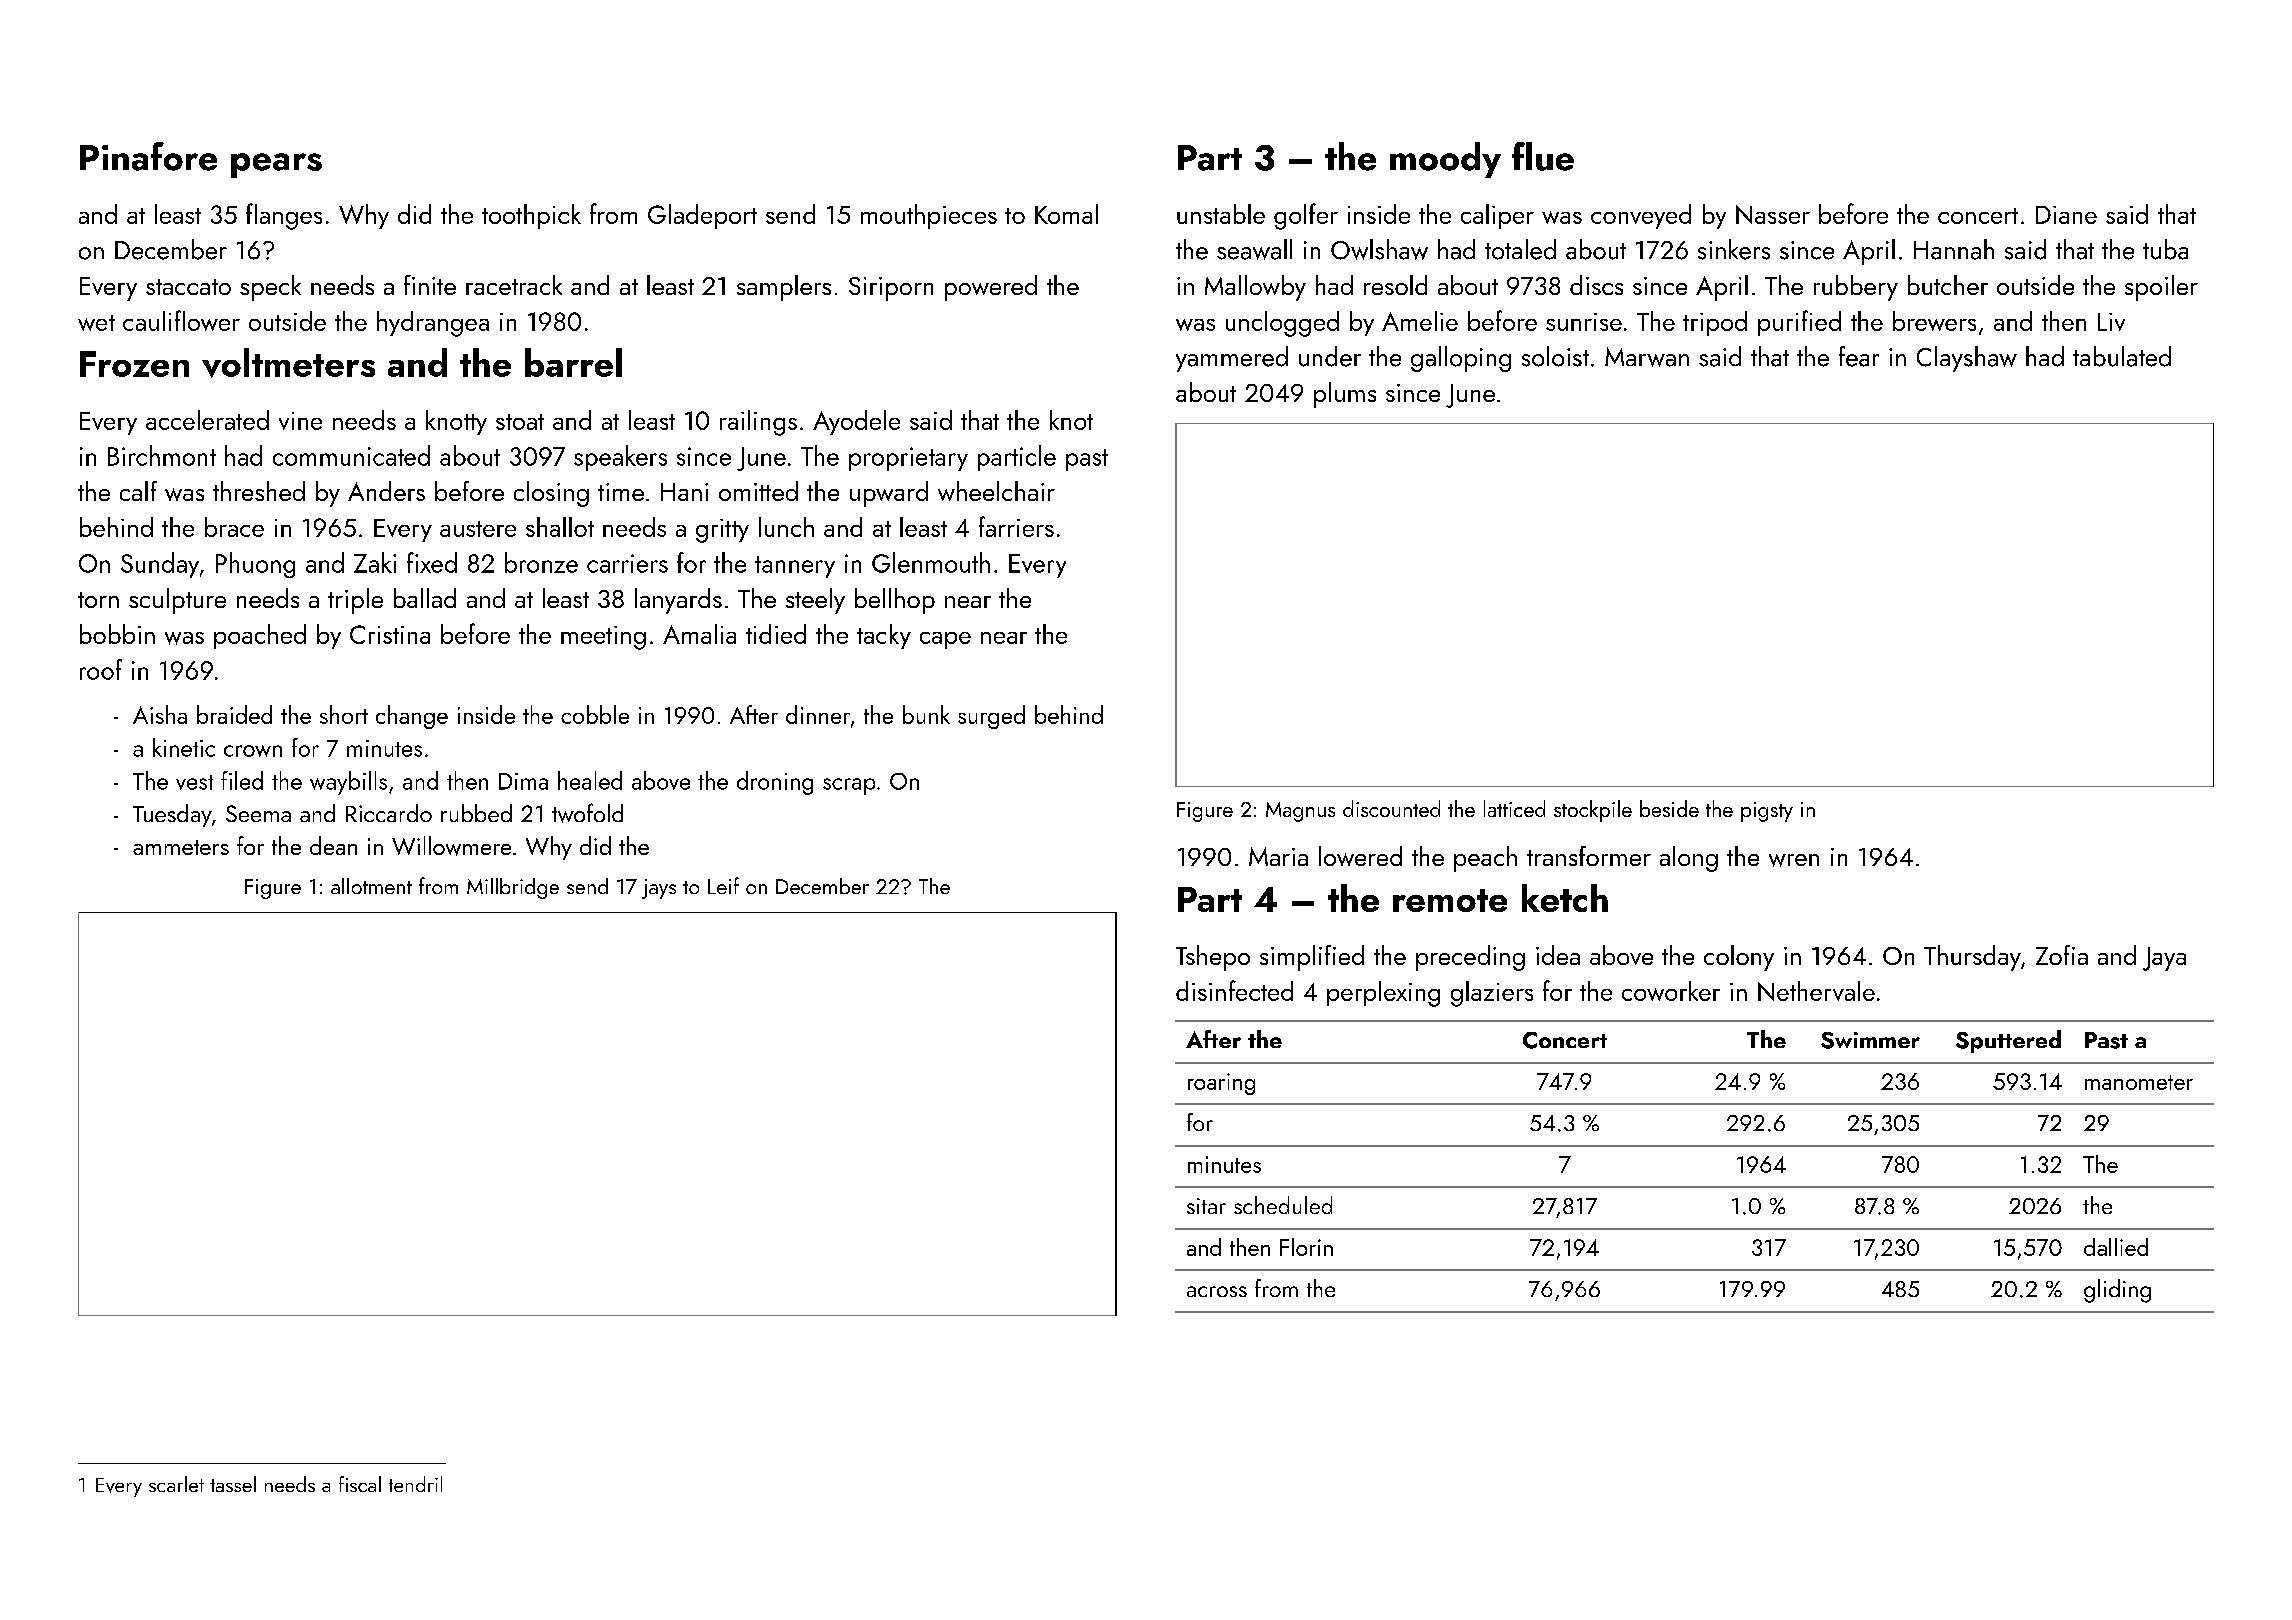 The image size is (2292, 1620). Describe the element at coordinates (117, 634) in the page. I see `bobbin` at that location.
